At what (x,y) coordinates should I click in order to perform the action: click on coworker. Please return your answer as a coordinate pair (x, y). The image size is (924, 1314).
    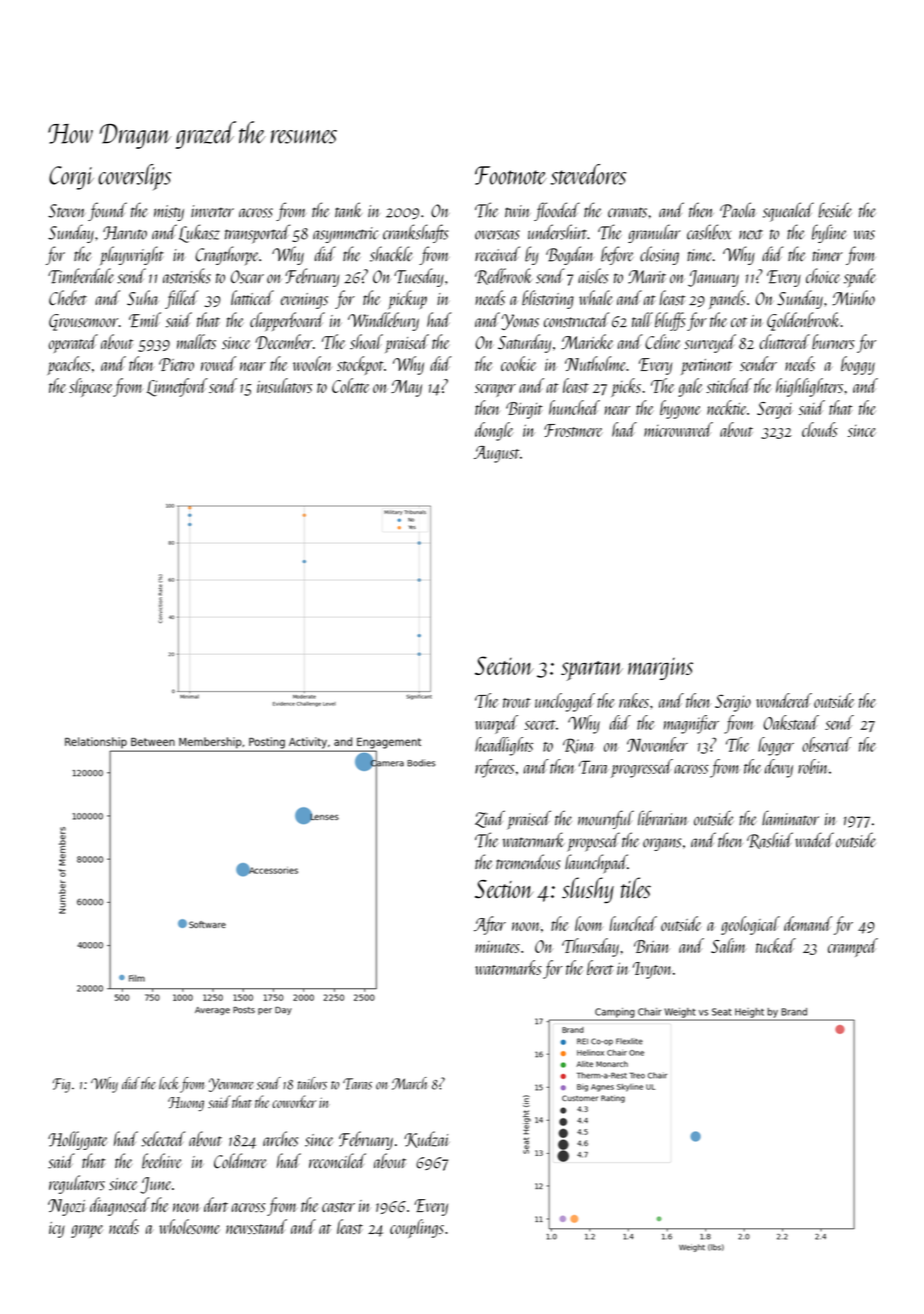
    Looking at the image, I should click on (294, 1101).
